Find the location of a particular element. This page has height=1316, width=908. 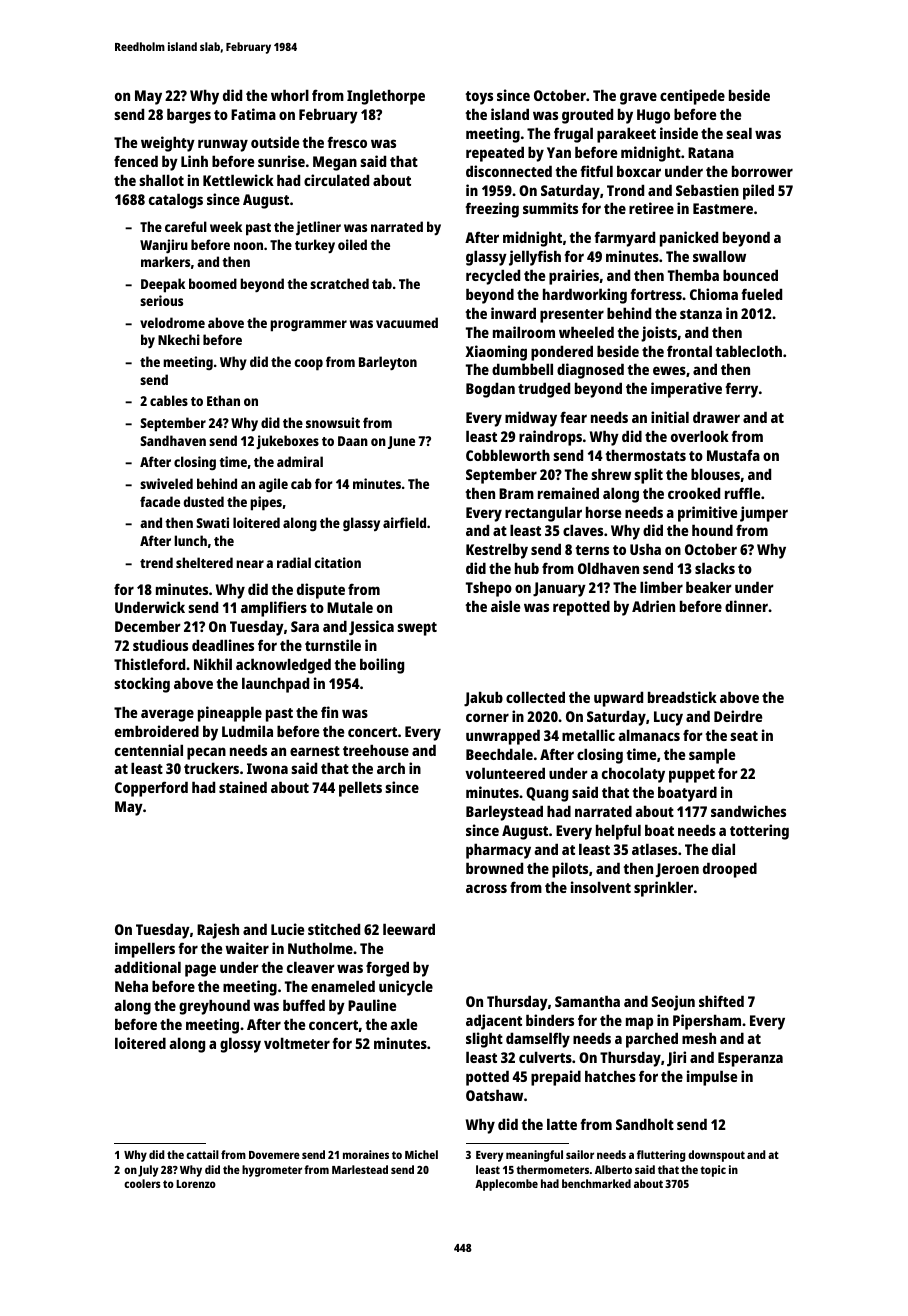

Deirdre is located at coordinates (738, 716).
